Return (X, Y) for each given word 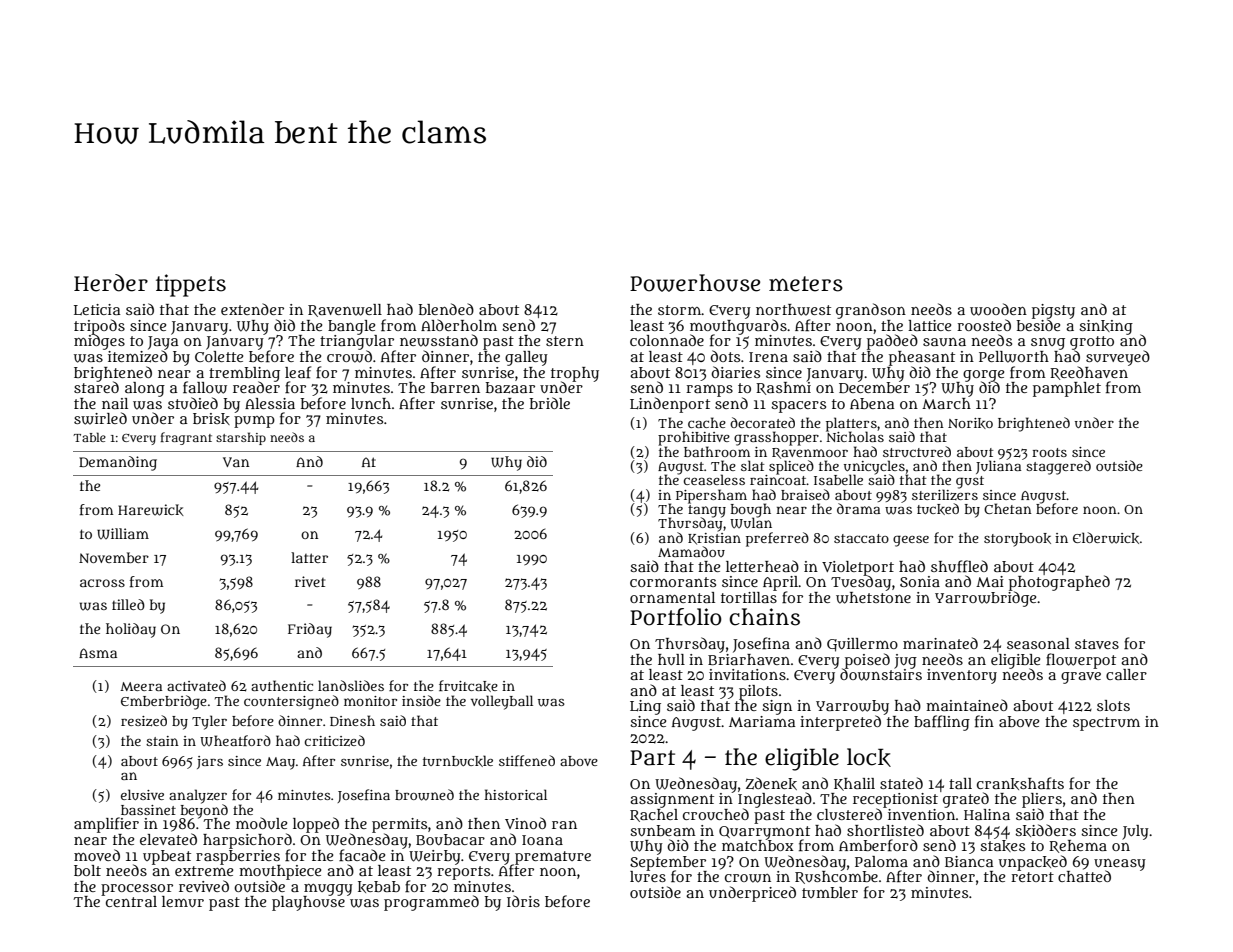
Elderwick (1106, 538)
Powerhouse (695, 283)
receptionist (895, 800)
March (946, 403)
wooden (998, 309)
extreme (204, 871)
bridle (550, 403)
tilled (128, 604)
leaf (298, 372)
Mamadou (691, 551)
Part (652, 758)
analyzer (198, 796)
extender (252, 309)
